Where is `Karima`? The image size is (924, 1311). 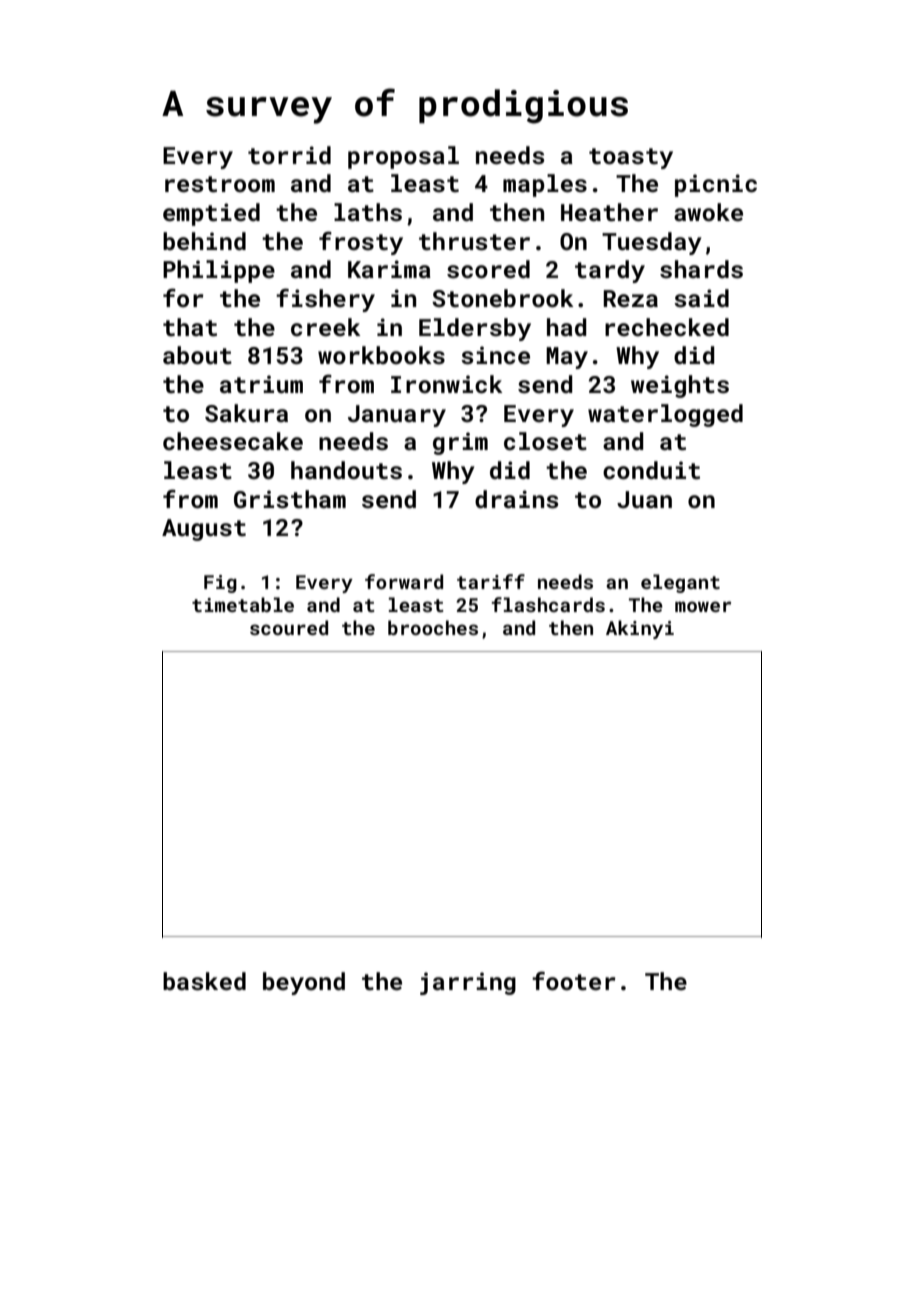 Karima is located at coordinates (389, 269).
